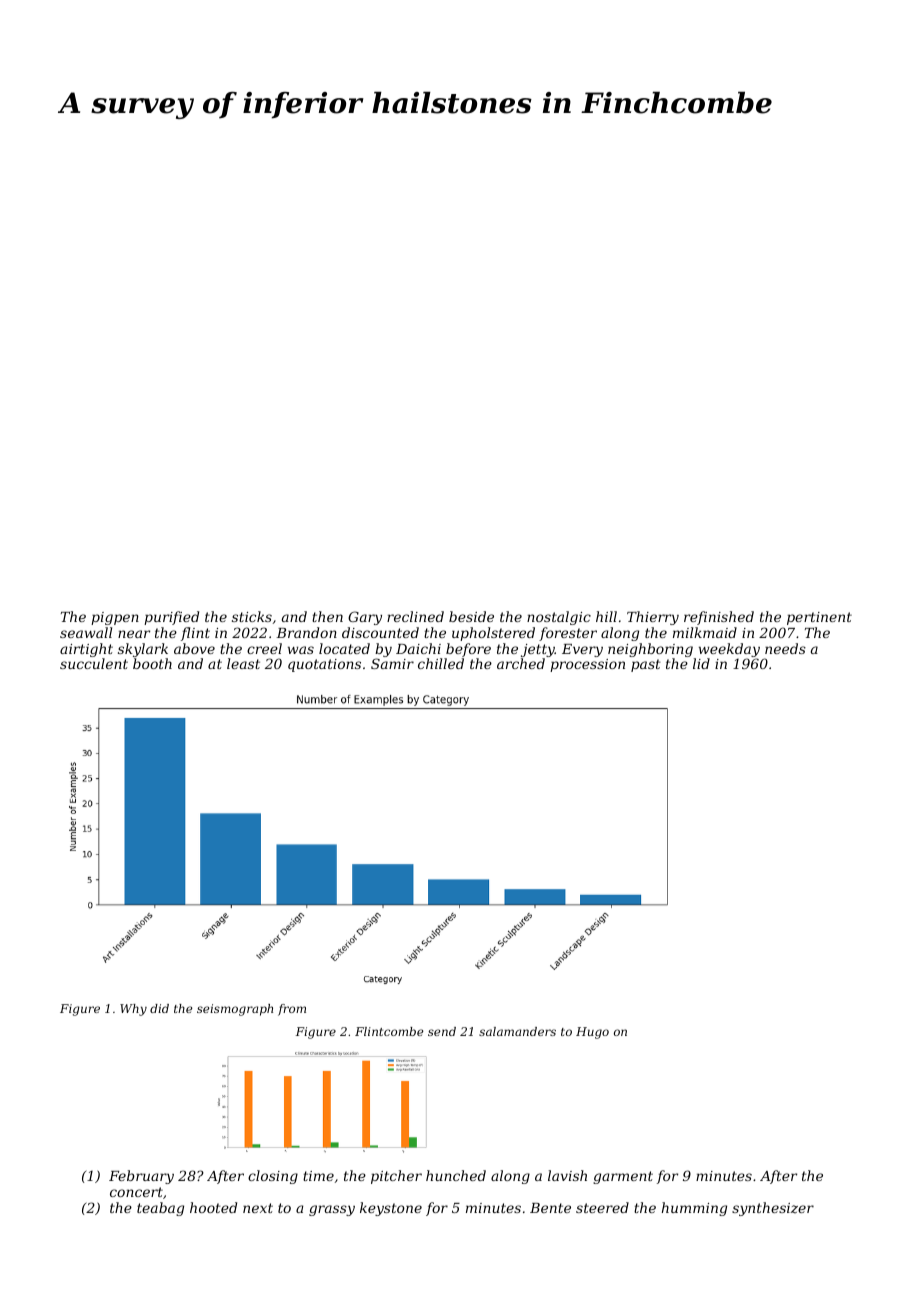 Image resolution: width=924 pixels, height=1308 pixels. I want to click on concert, so click(136, 1192).
